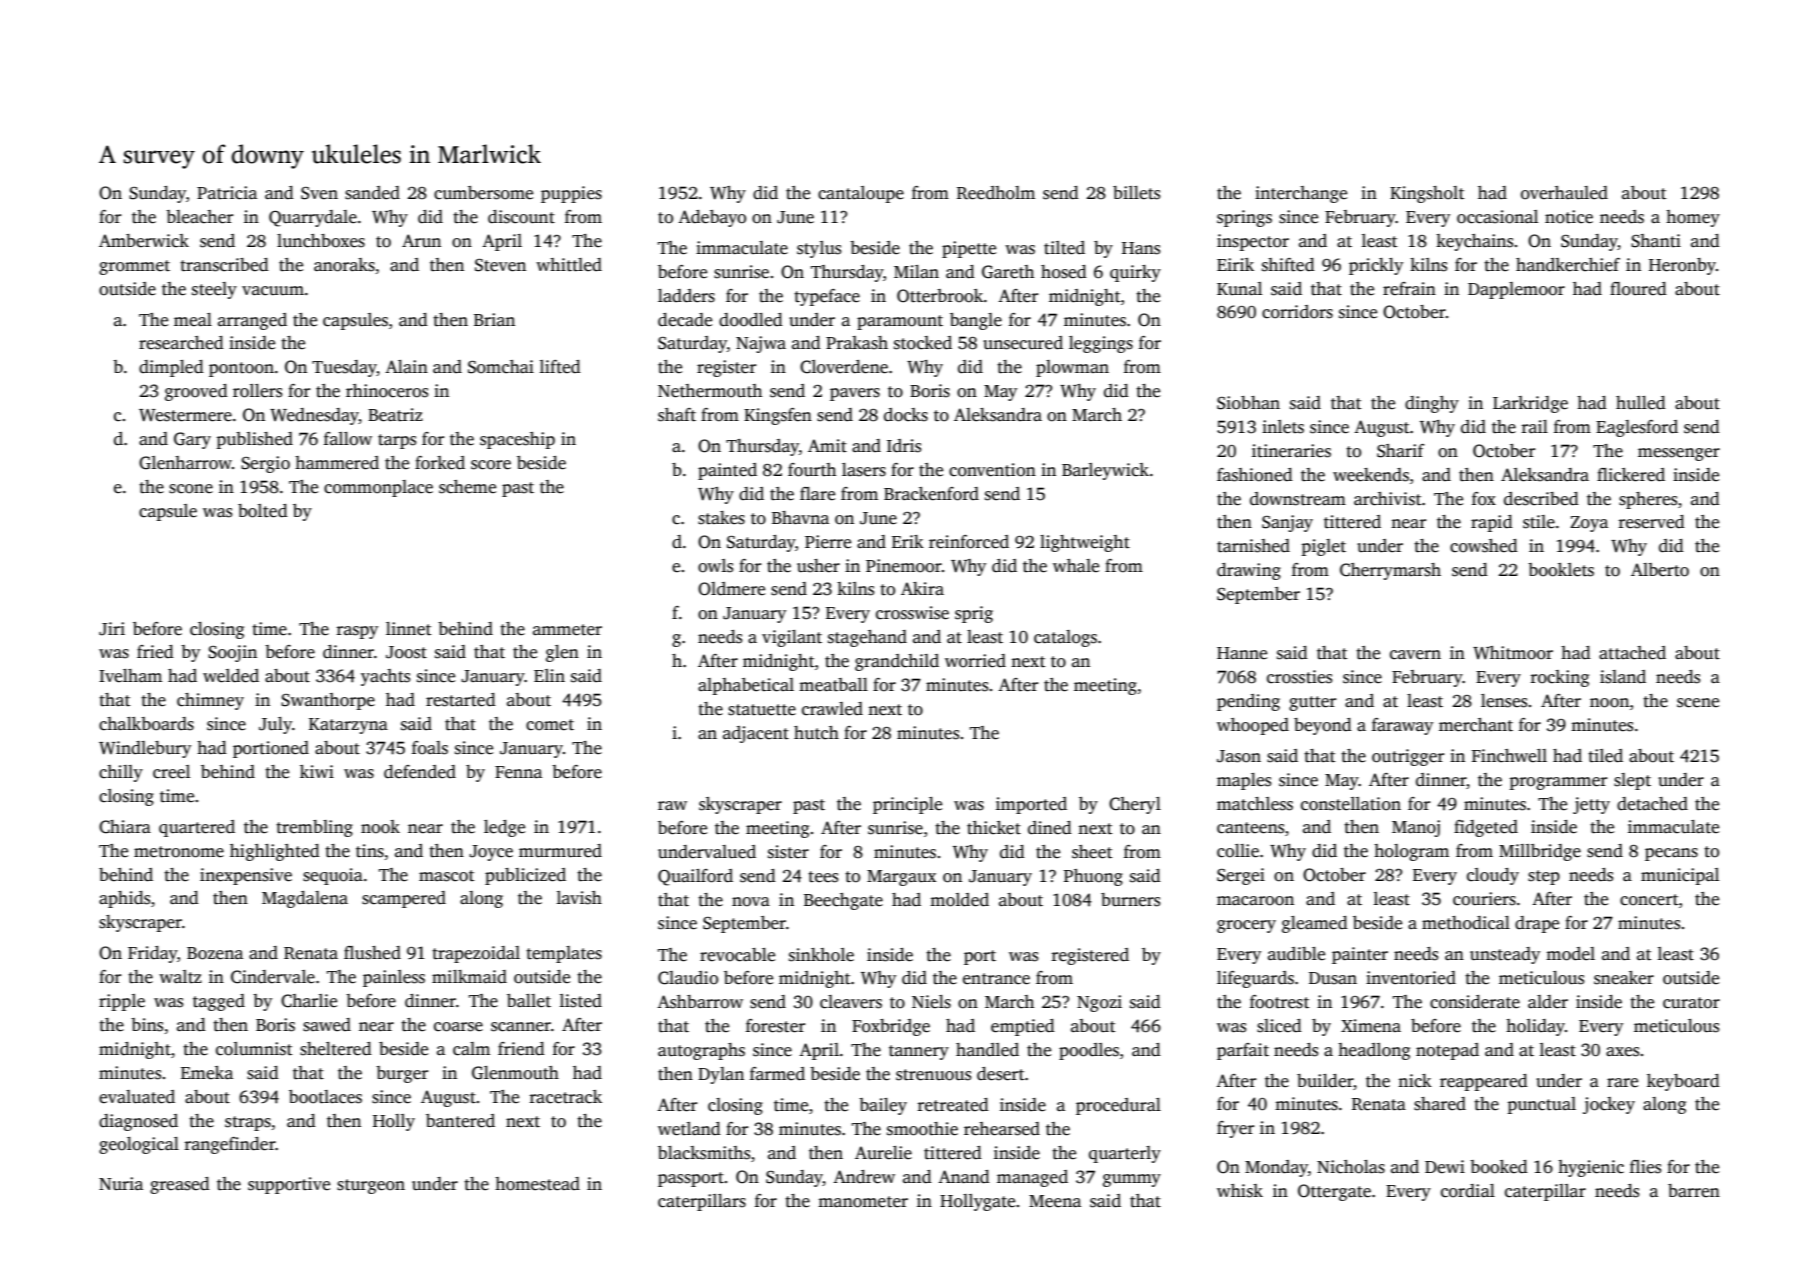  Describe the element at coordinates (800, 517) in the screenshot. I see `Bhavna` at that location.
